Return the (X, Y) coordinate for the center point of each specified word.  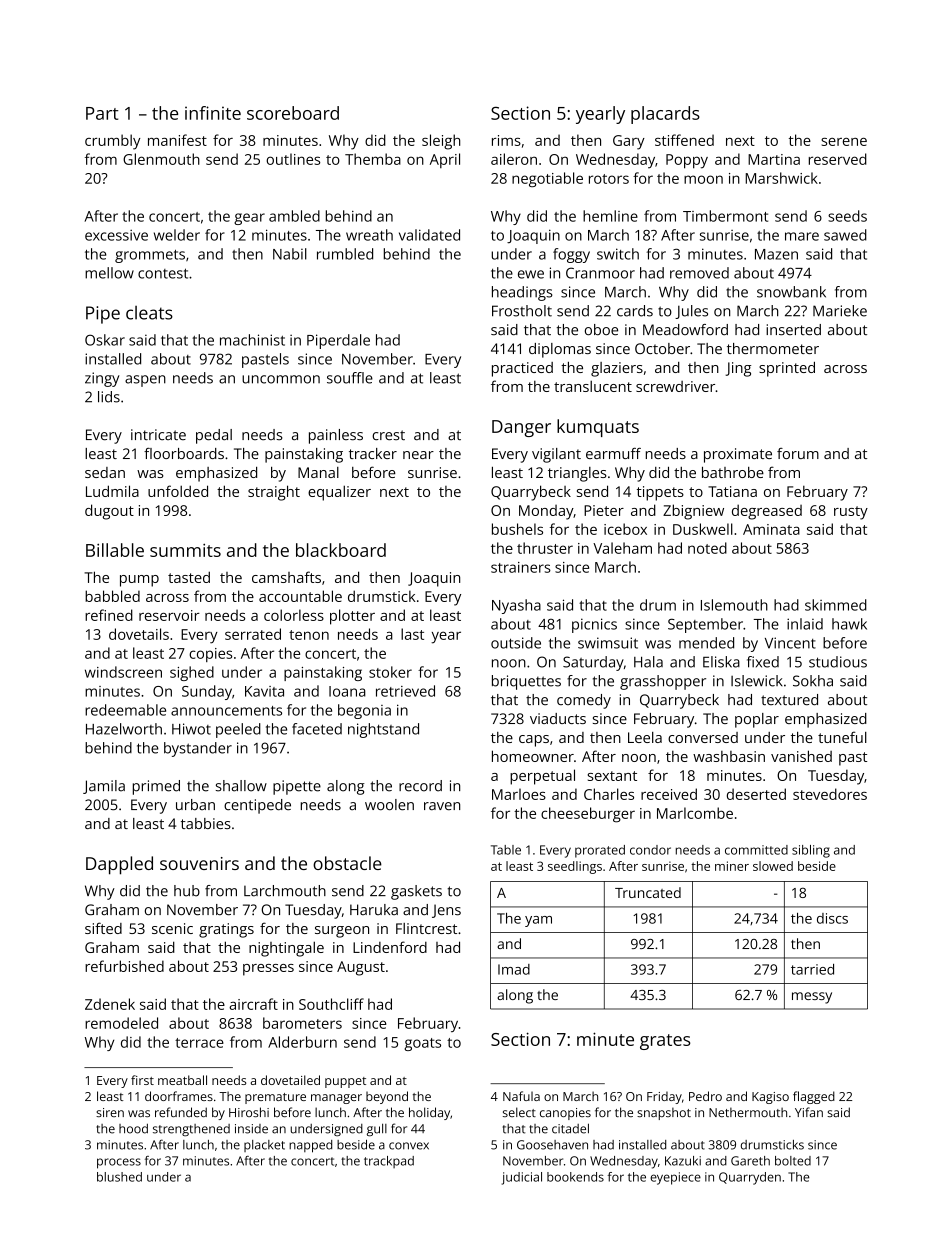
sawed (845, 235)
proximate (738, 455)
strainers (521, 567)
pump (139, 581)
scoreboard (293, 113)
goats (422, 1044)
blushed (119, 1177)
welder (177, 235)
